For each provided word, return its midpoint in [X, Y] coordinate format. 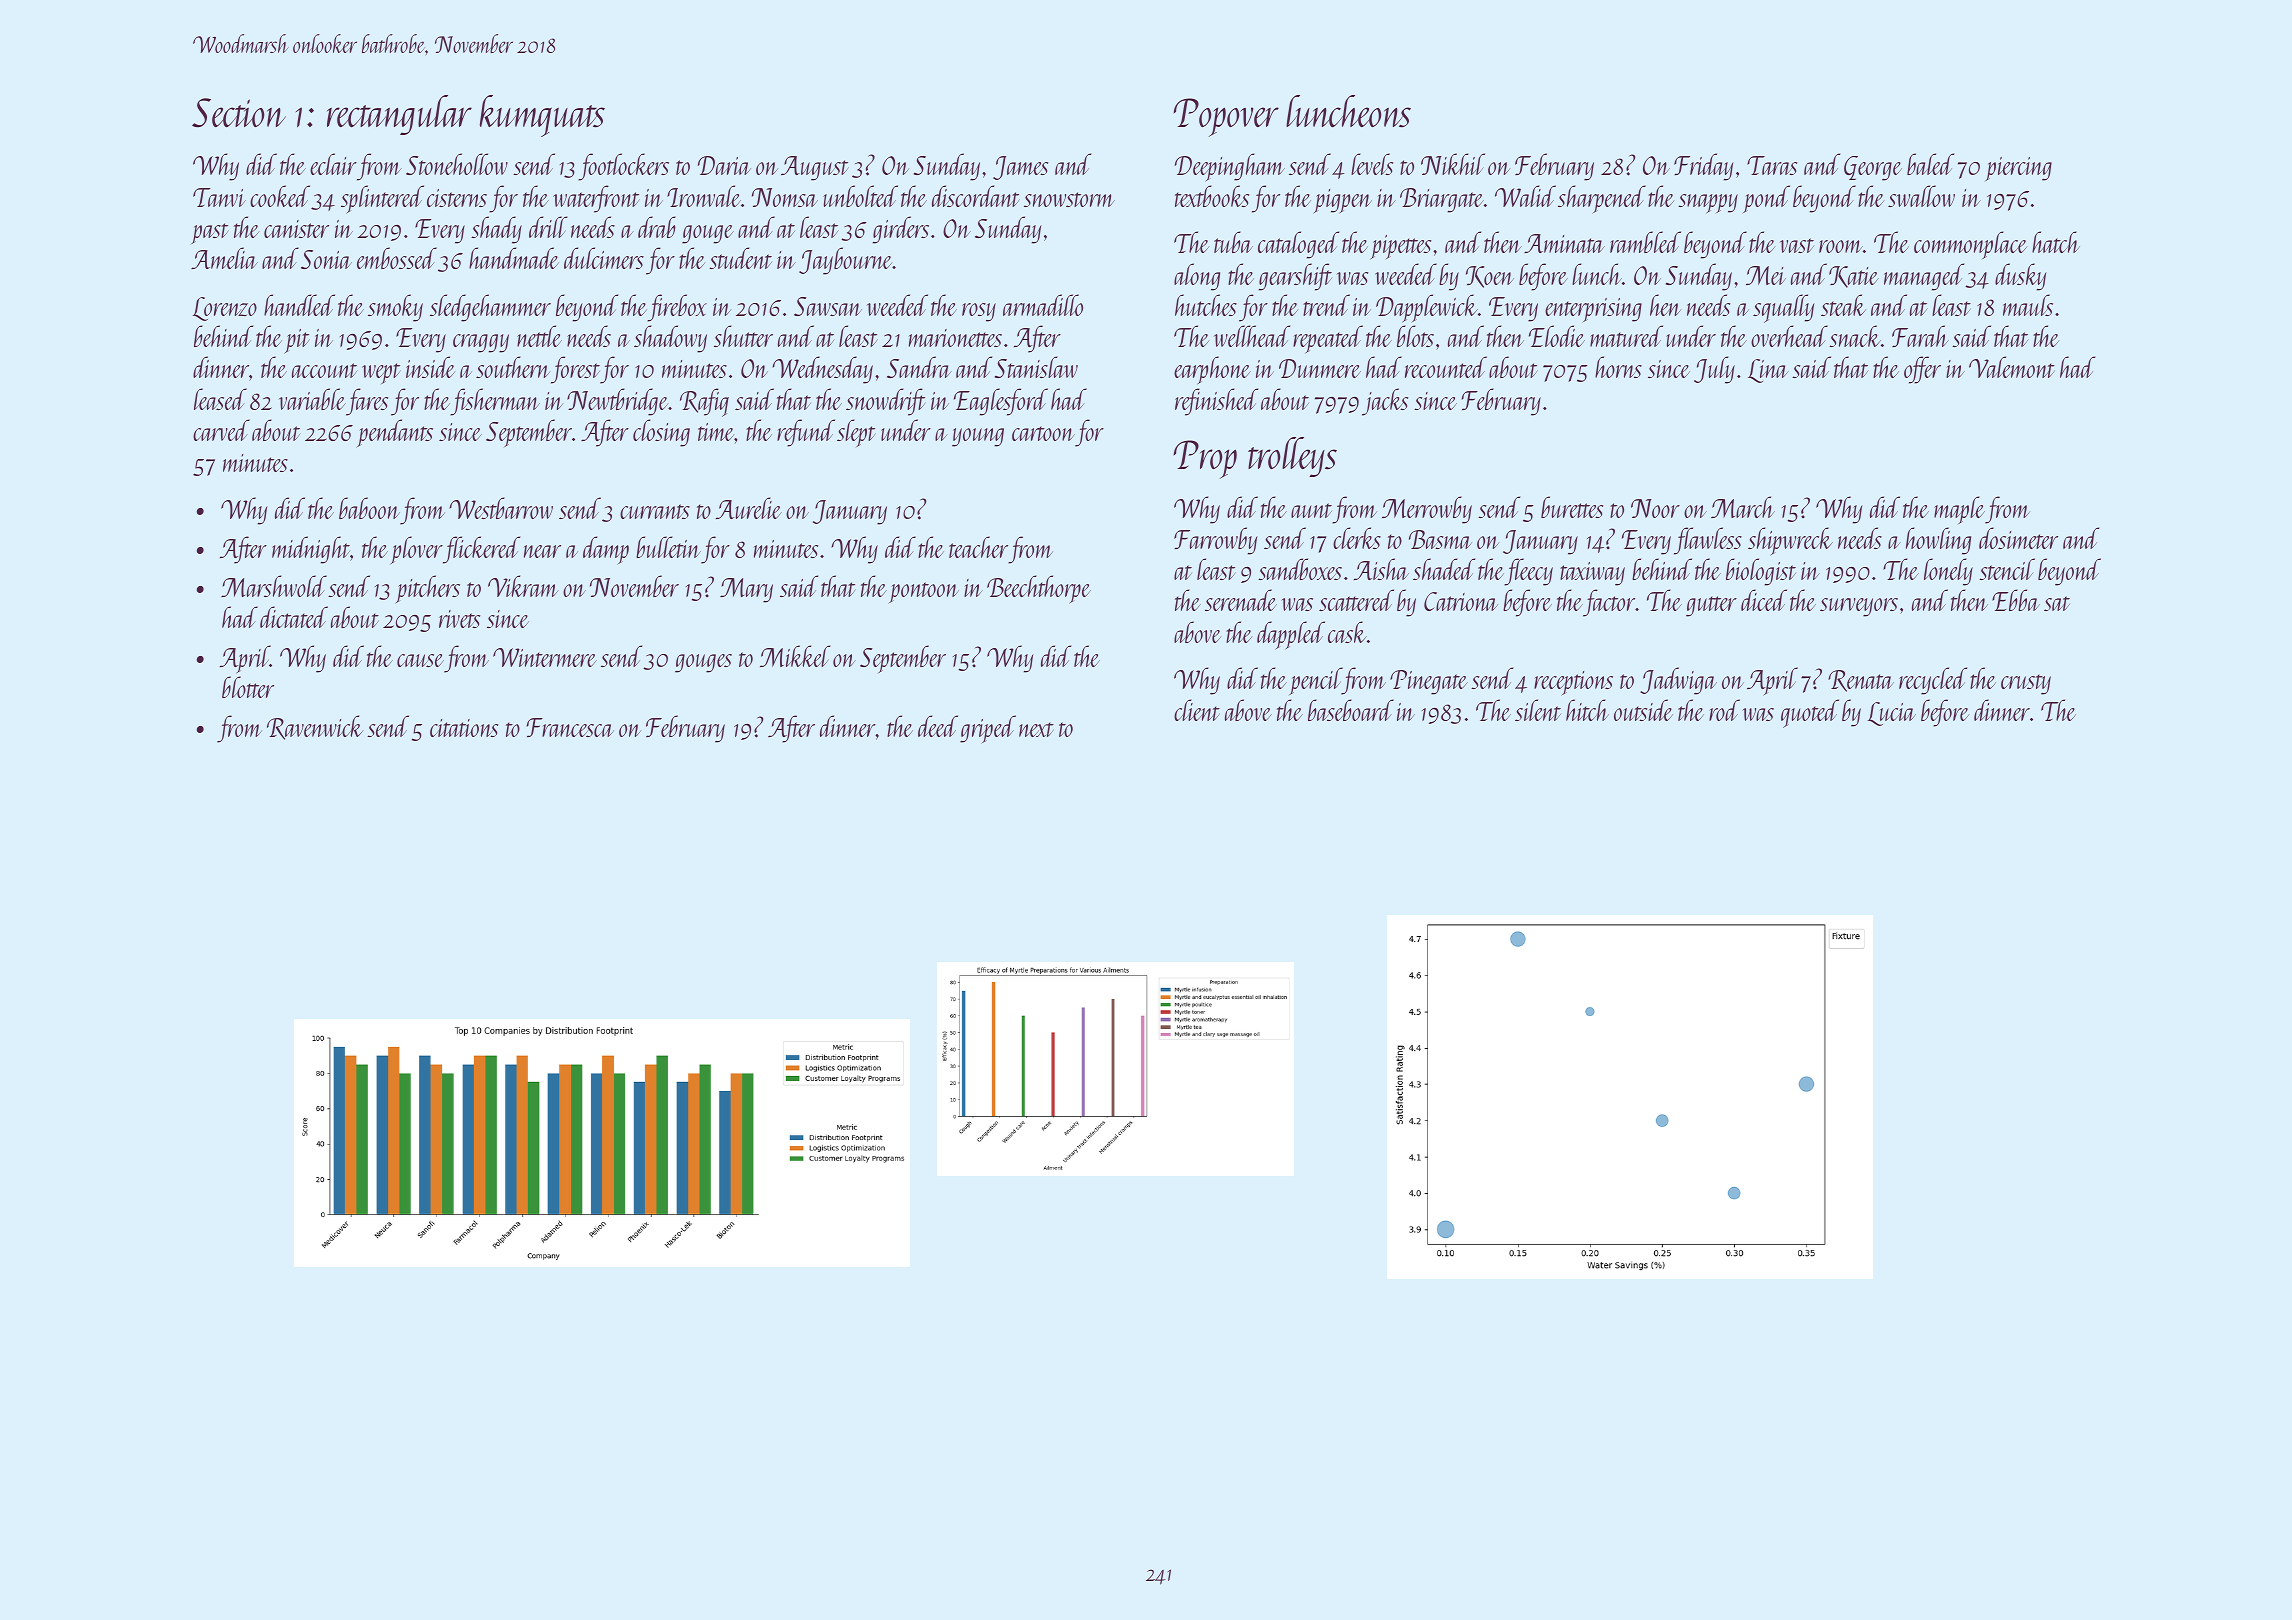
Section [239, 113]
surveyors [1859, 607]
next [1036, 729]
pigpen [1342, 201]
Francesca [570, 727]
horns [1618, 367]
